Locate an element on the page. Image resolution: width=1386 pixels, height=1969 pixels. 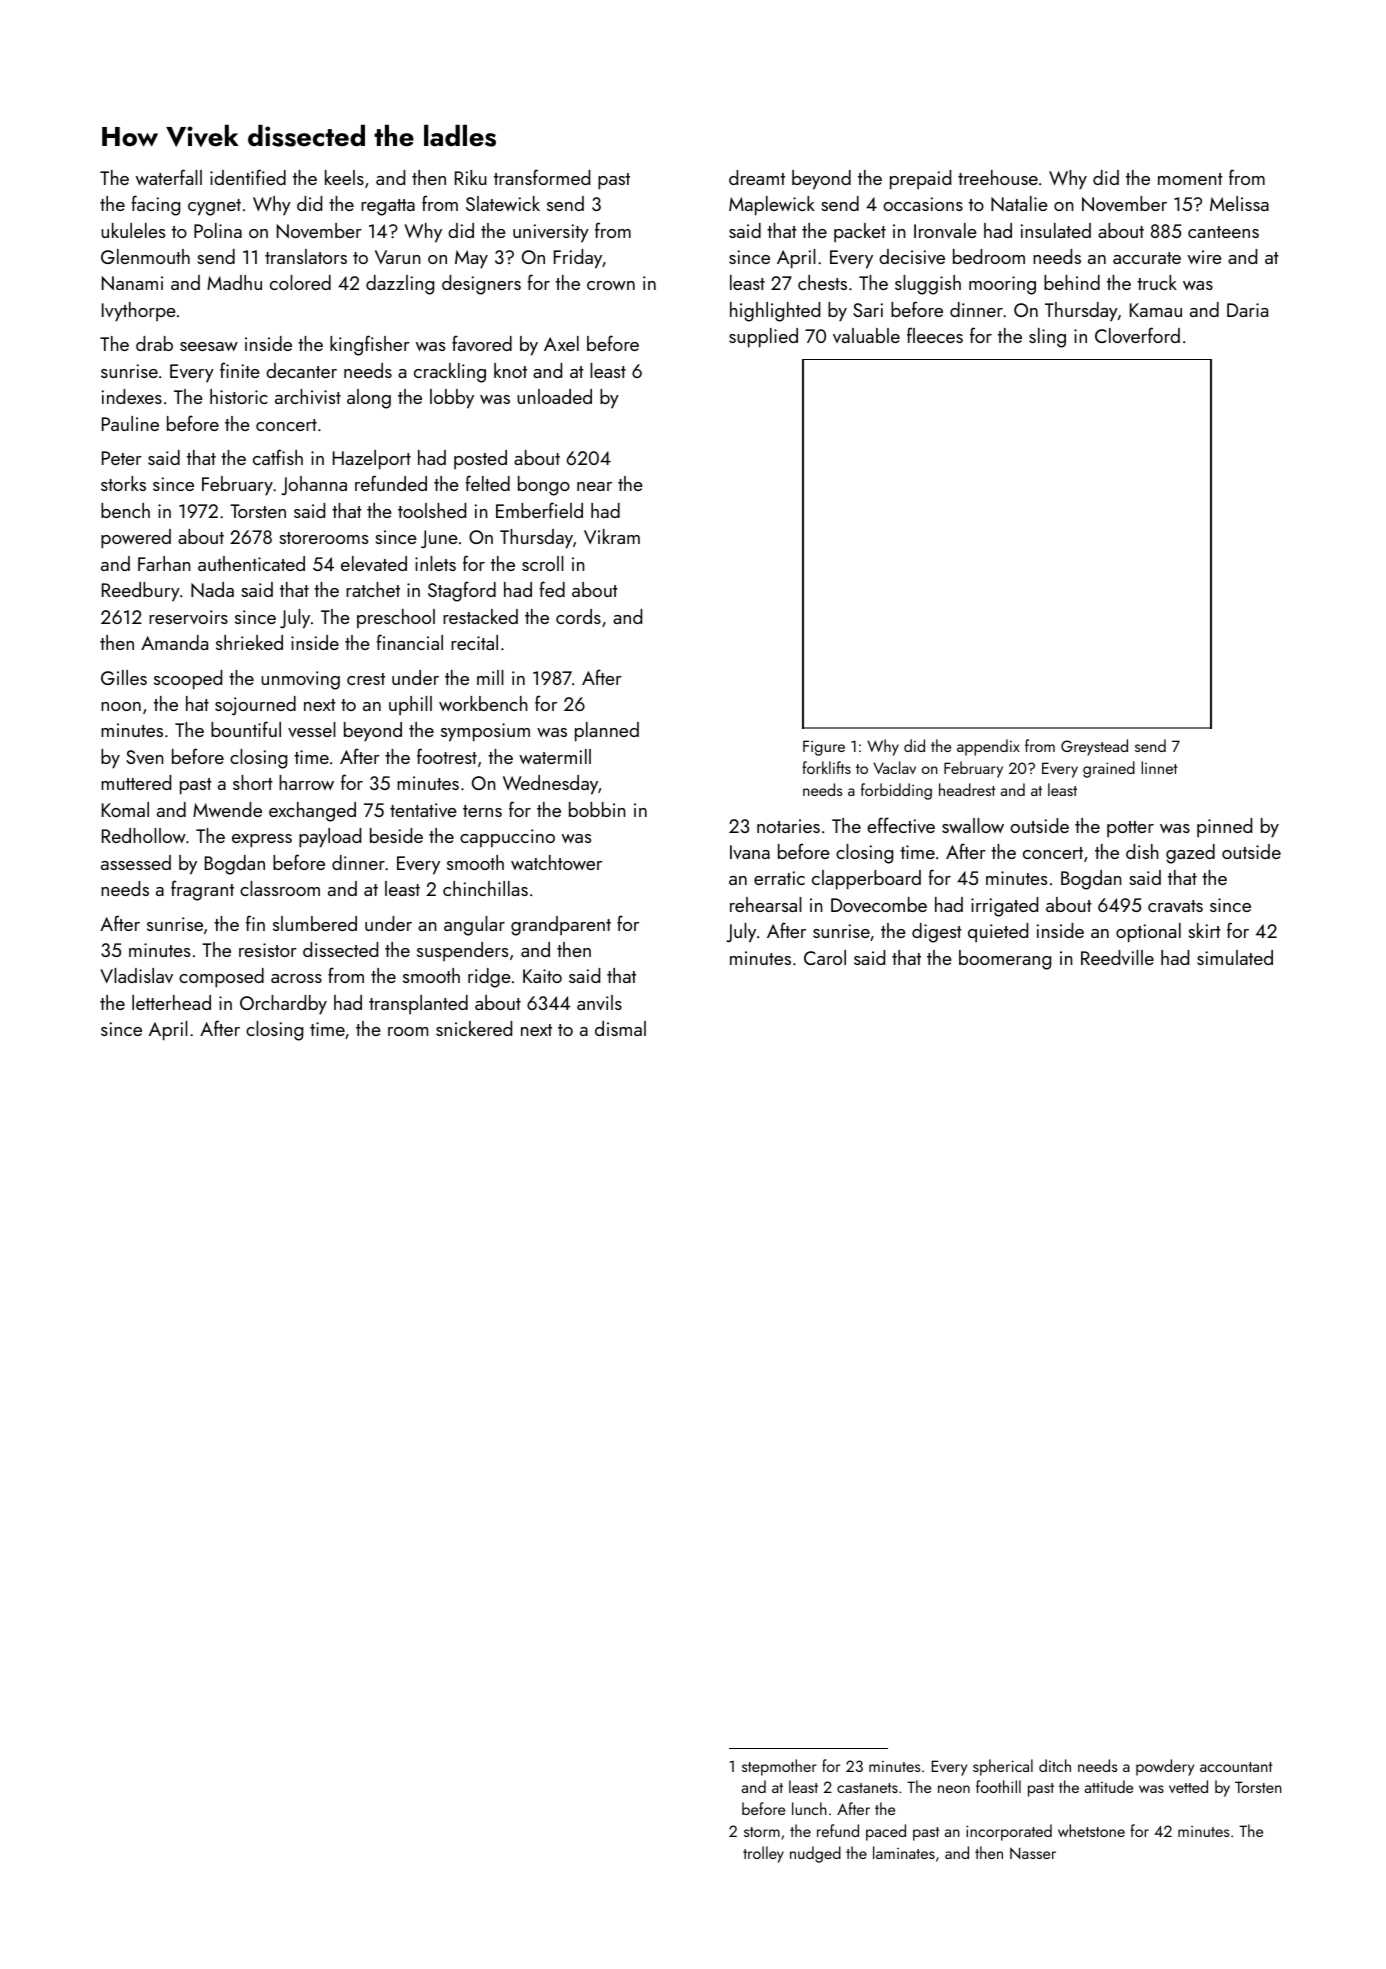
appendix is located at coordinates (988, 747).
